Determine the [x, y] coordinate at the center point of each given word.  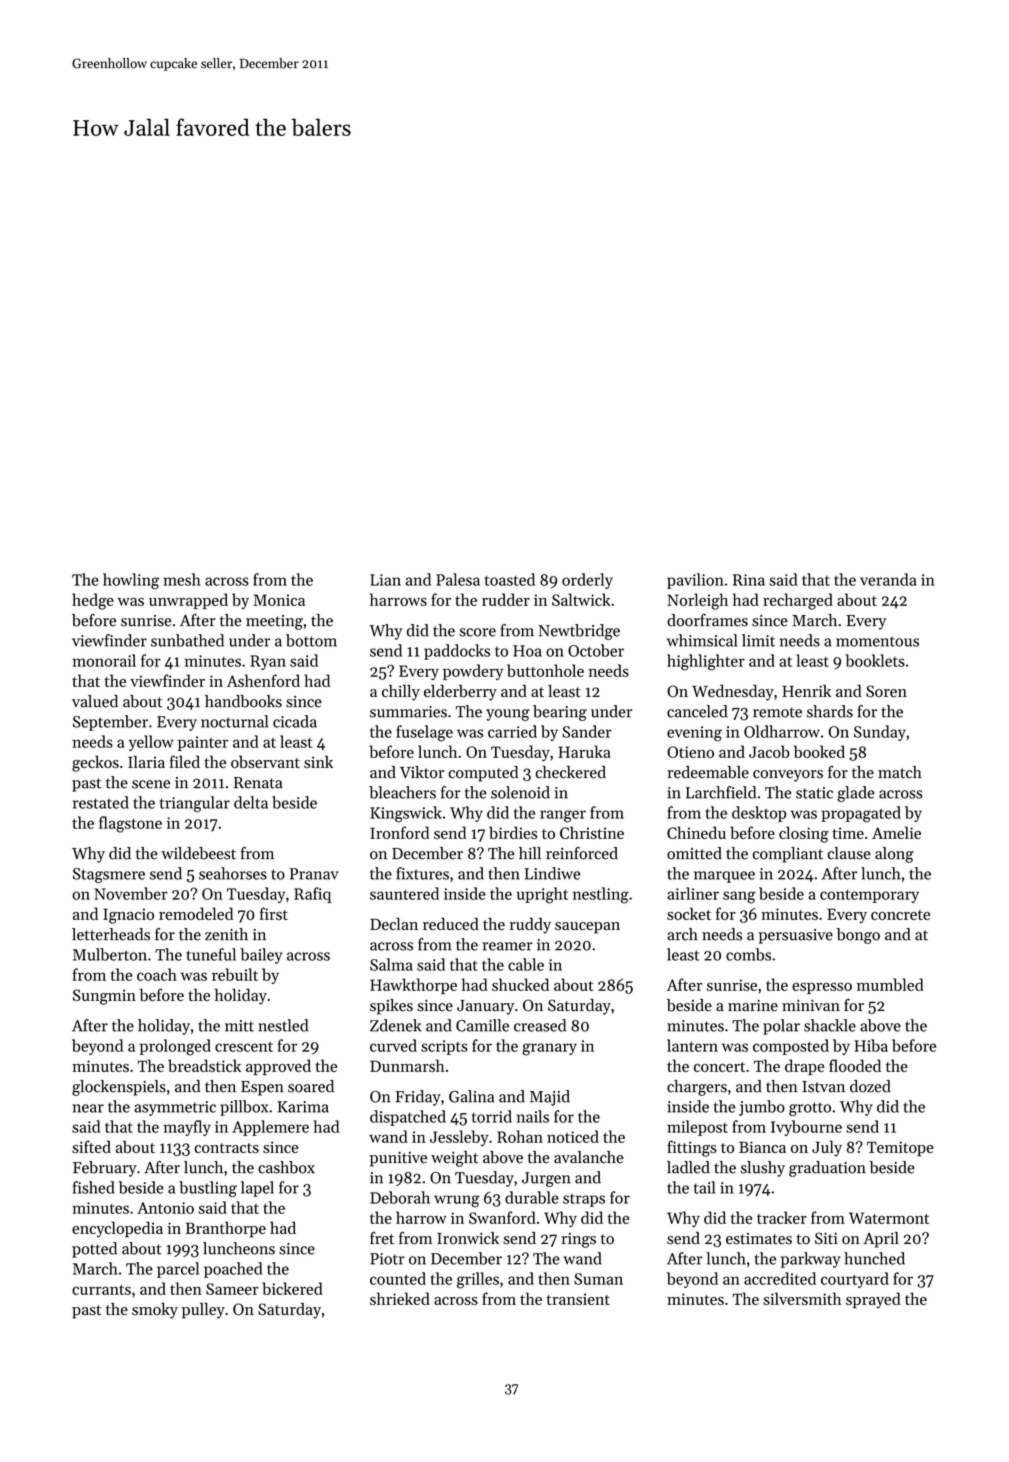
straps [584, 1200]
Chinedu [696, 832]
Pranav [314, 874]
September [110, 723]
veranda [888, 579]
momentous [877, 641]
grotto [810, 1109]
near [88, 1108]
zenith [226, 934]
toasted [510, 579]
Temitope [900, 1149]
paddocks [457, 652]
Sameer [232, 1289]
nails [533, 1116]
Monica [279, 600]
